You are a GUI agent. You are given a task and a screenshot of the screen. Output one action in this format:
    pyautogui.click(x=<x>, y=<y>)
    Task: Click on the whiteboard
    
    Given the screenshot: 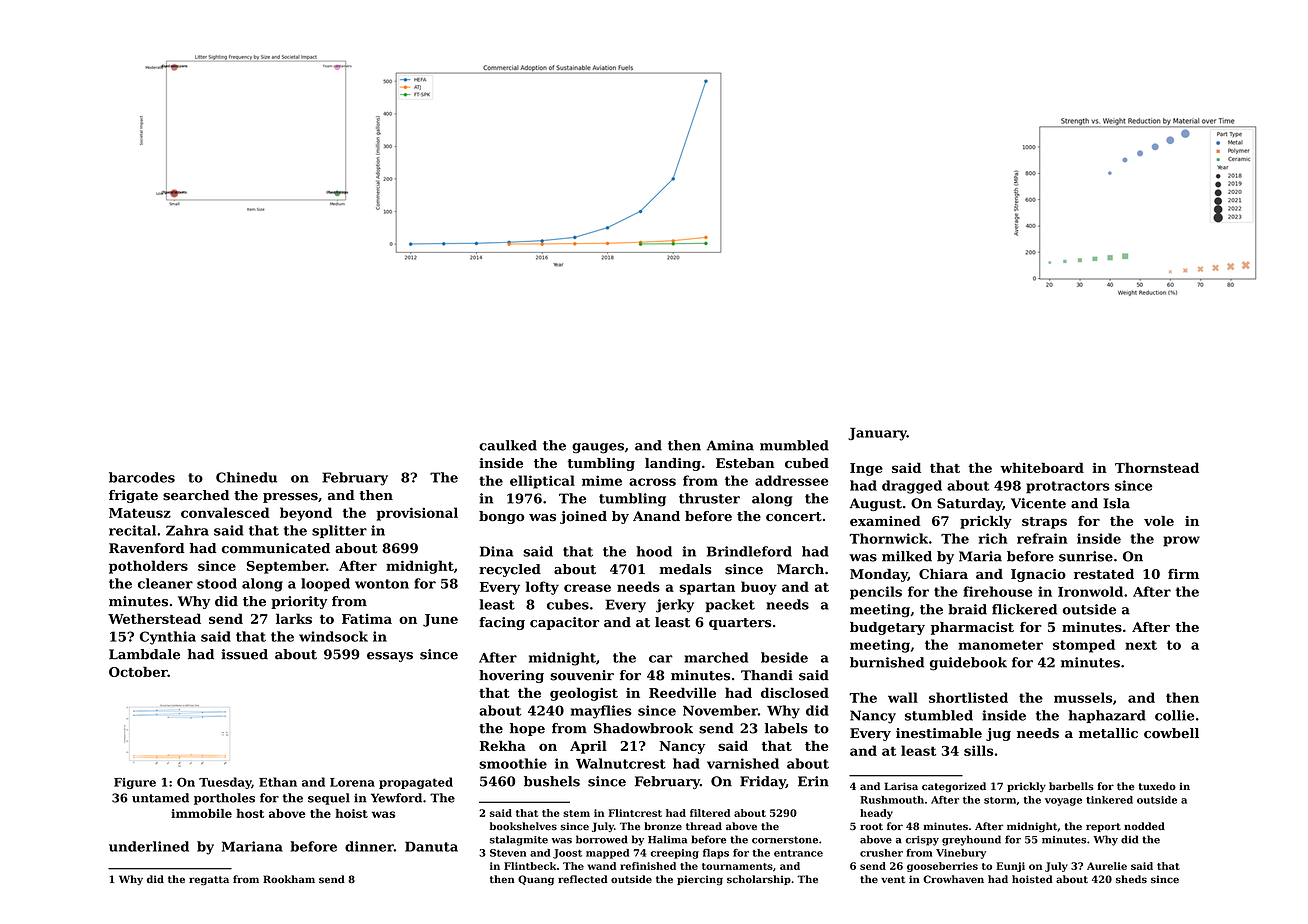 What is the action you would take?
    pyautogui.click(x=1042, y=467)
